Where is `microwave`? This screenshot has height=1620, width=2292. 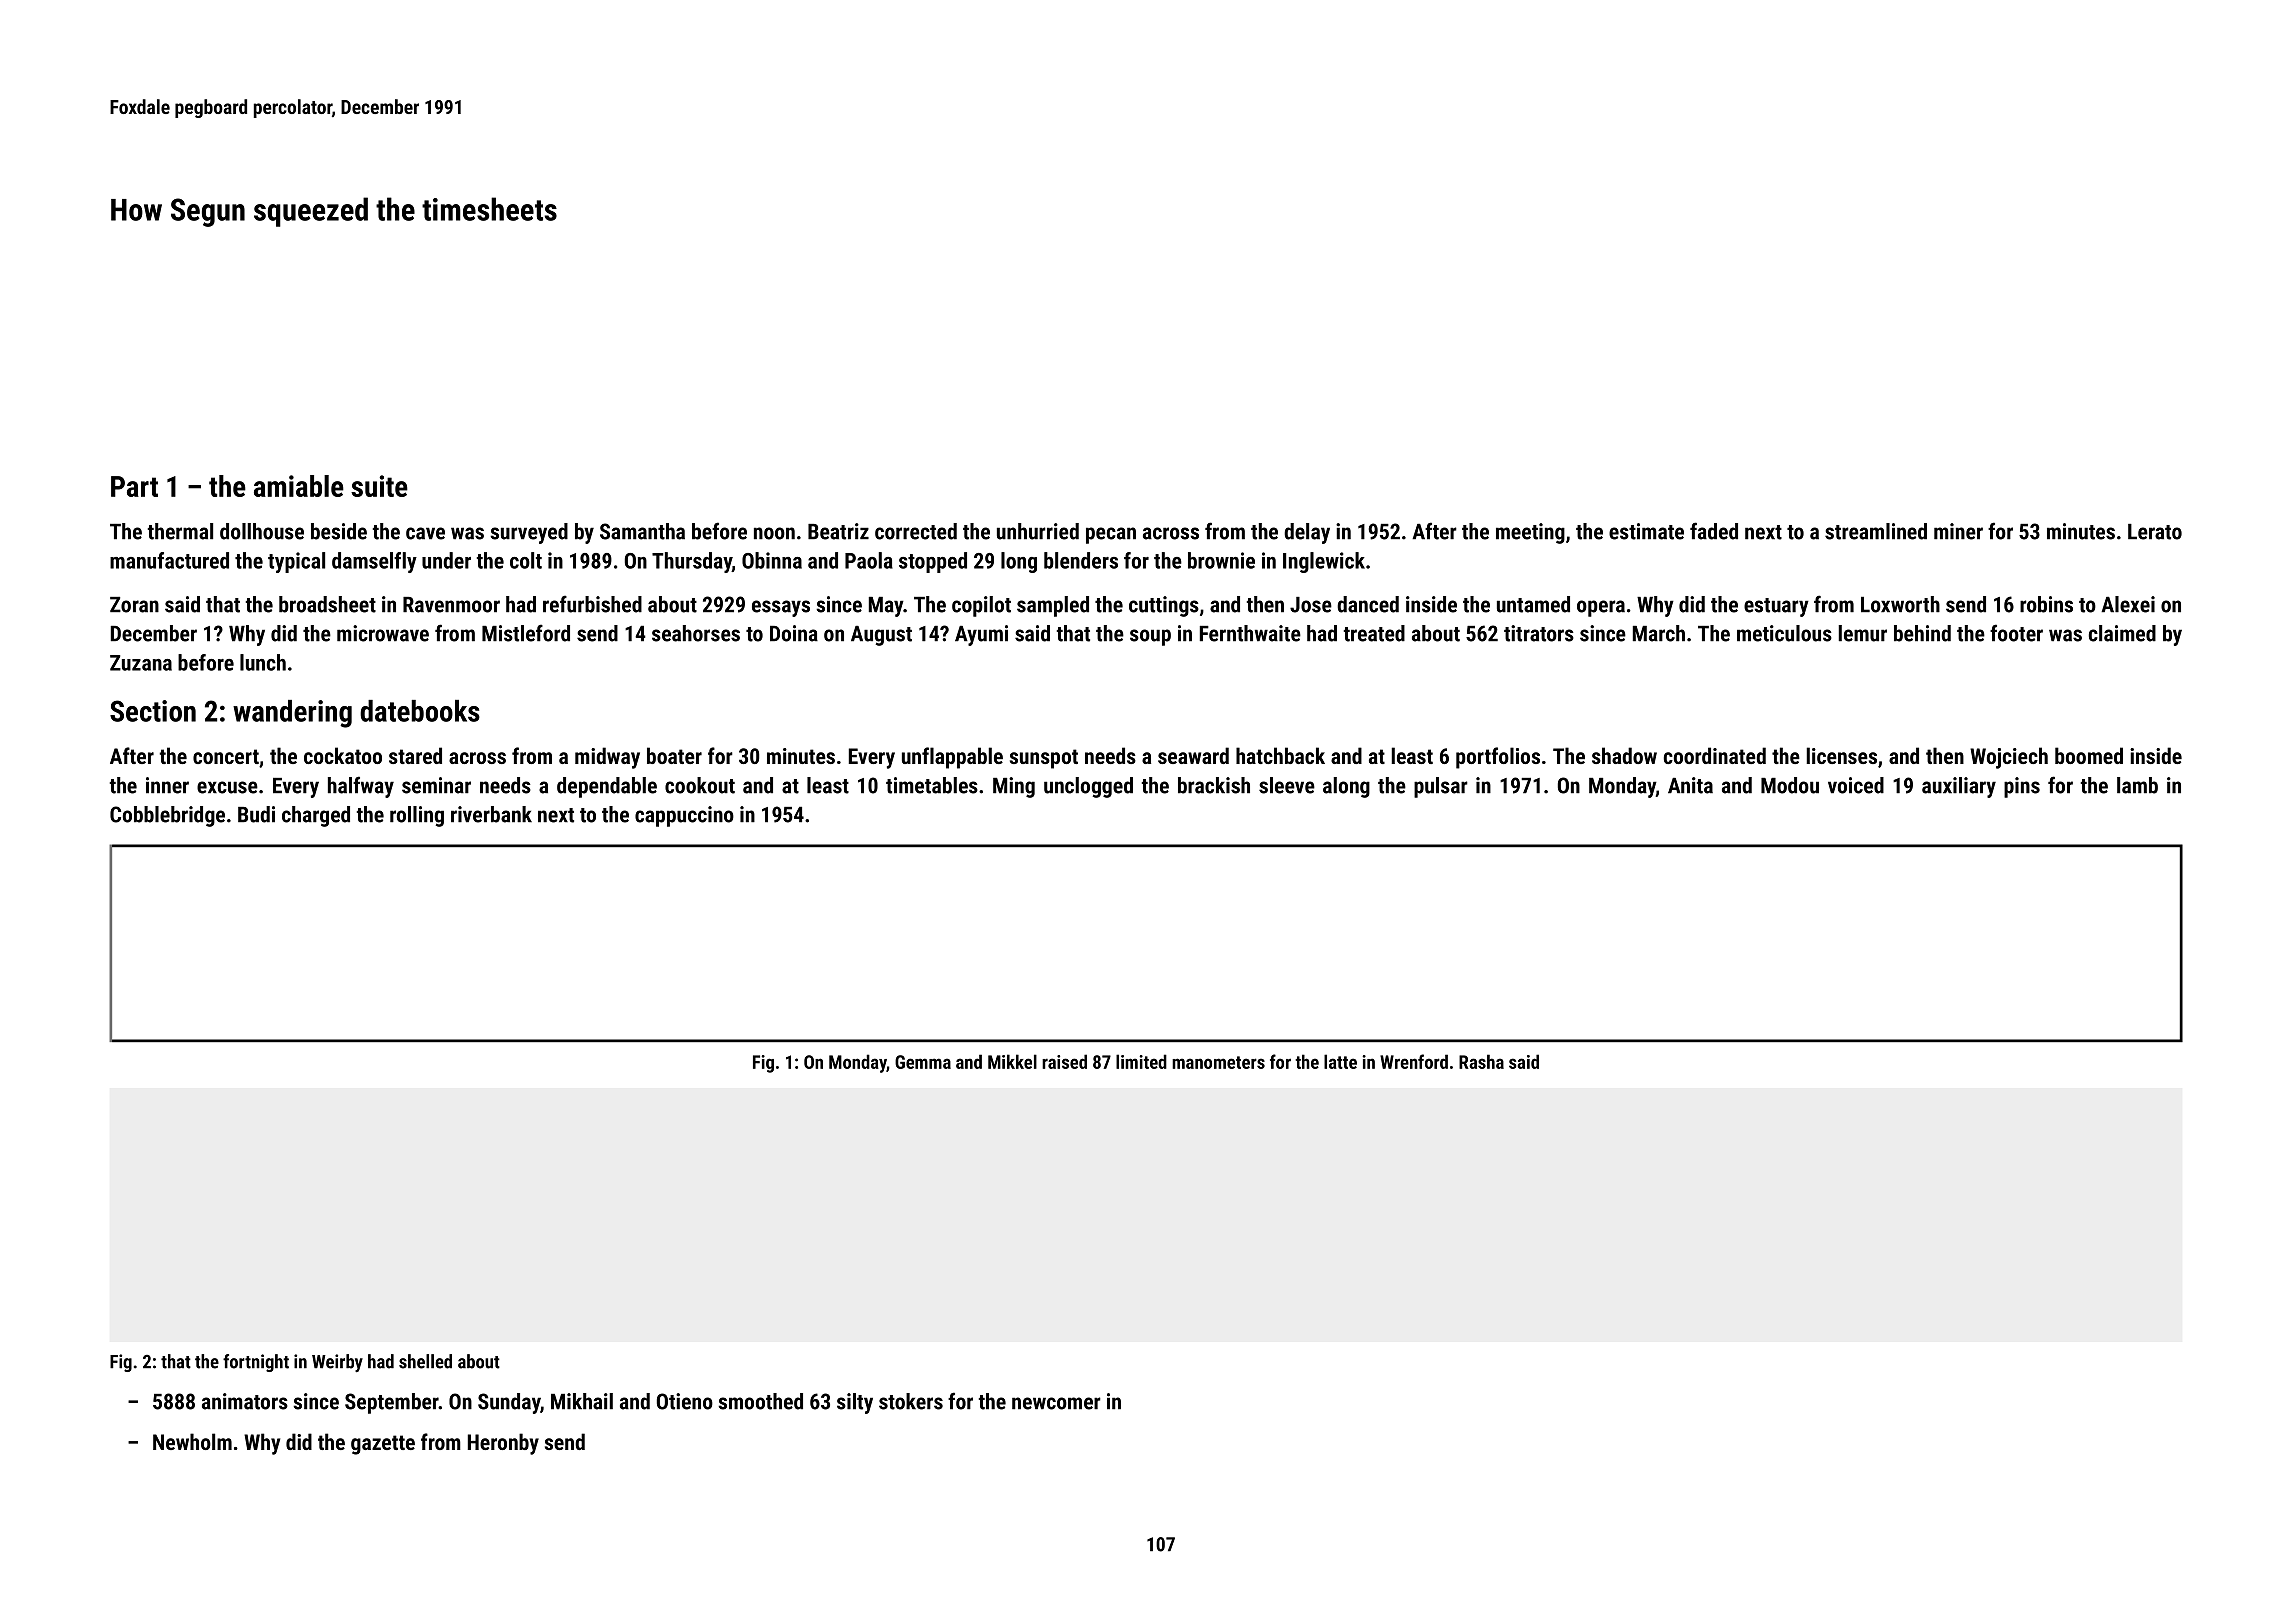
microwave is located at coordinates (383, 633).
